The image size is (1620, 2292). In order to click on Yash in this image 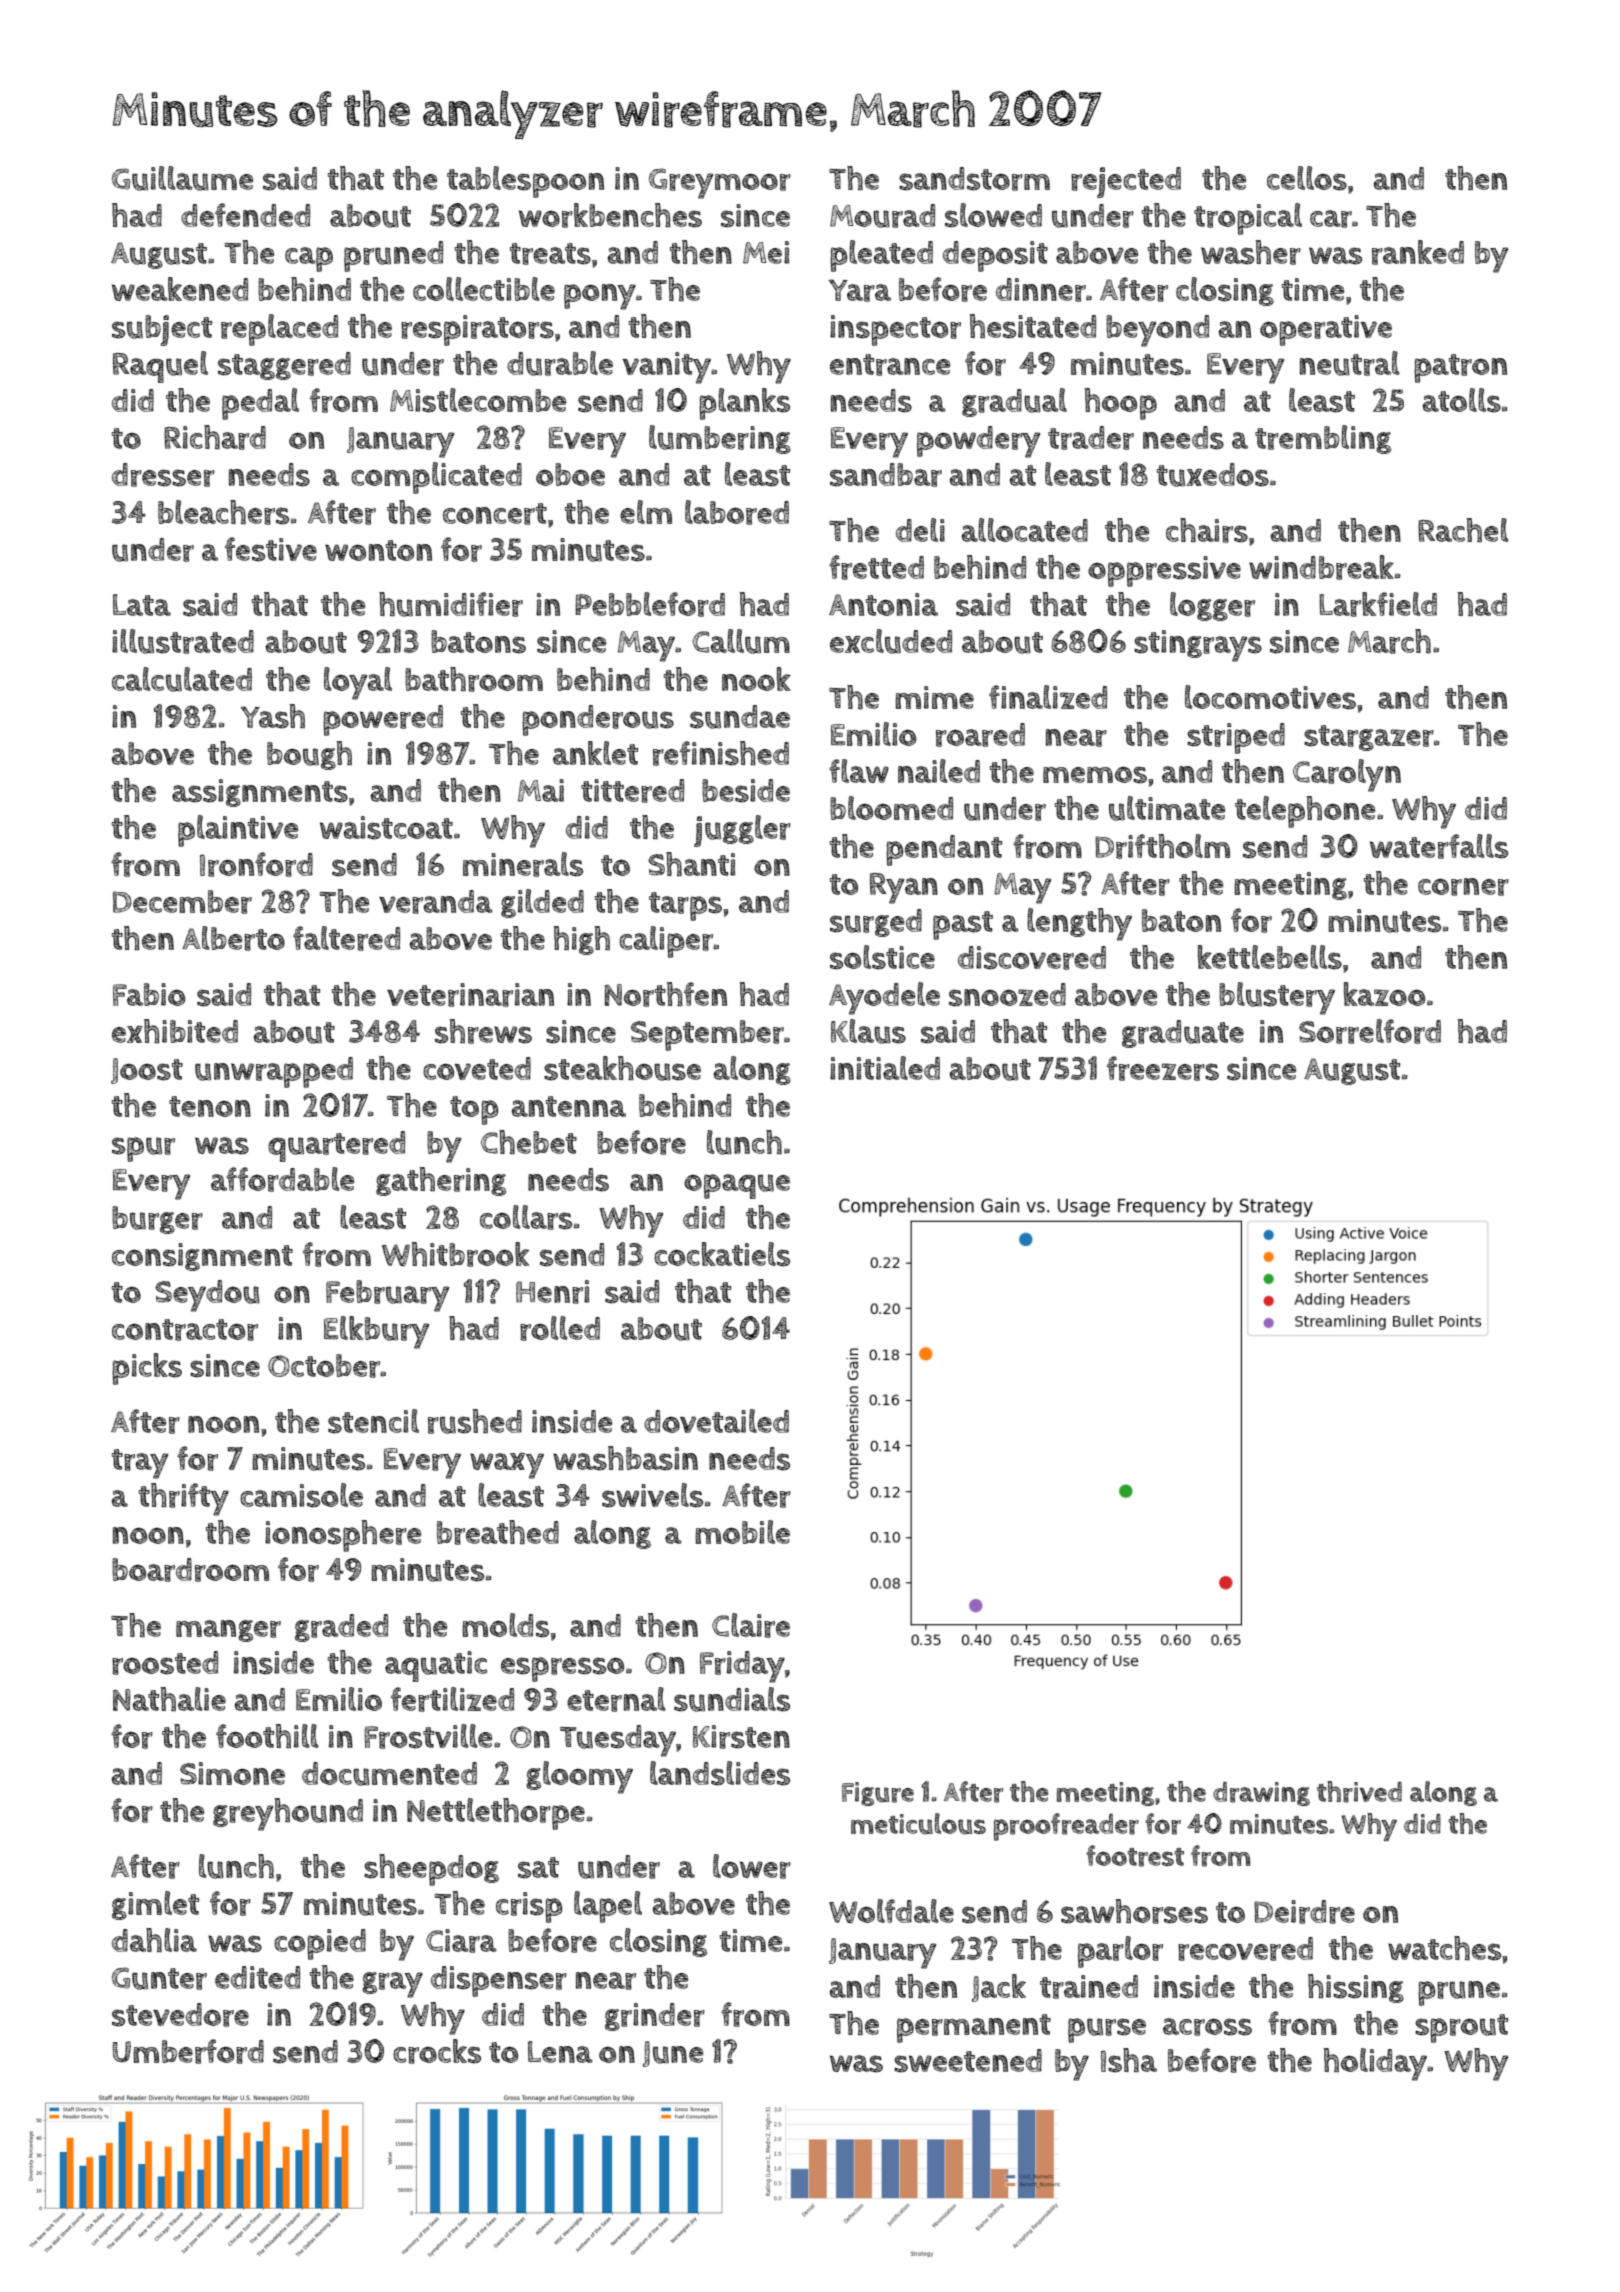, I will do `click(273, 716)`.
